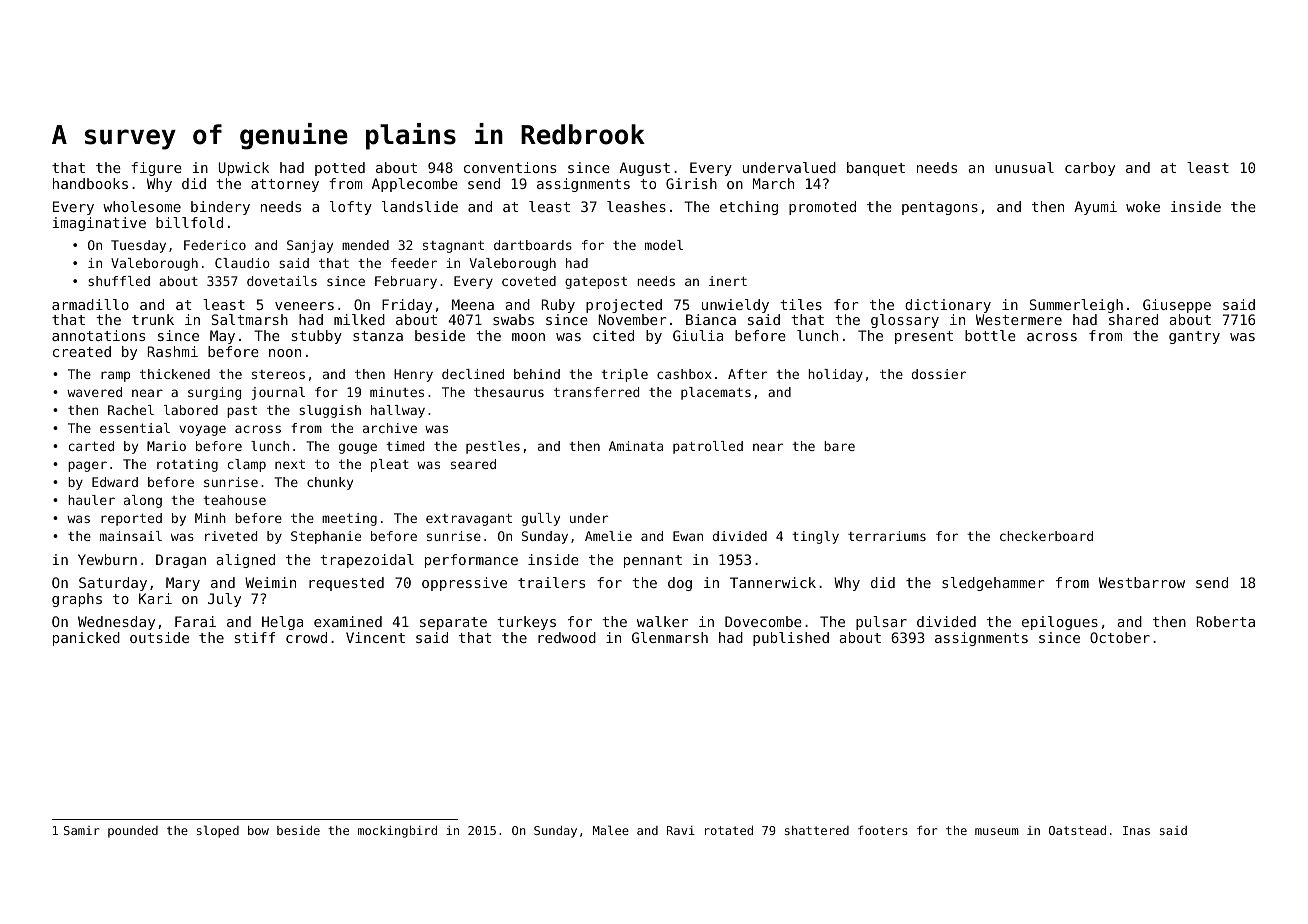  What do you see at coordinates (473, 464) in the image?
I see `seared` at bounding box center [473, 464].
